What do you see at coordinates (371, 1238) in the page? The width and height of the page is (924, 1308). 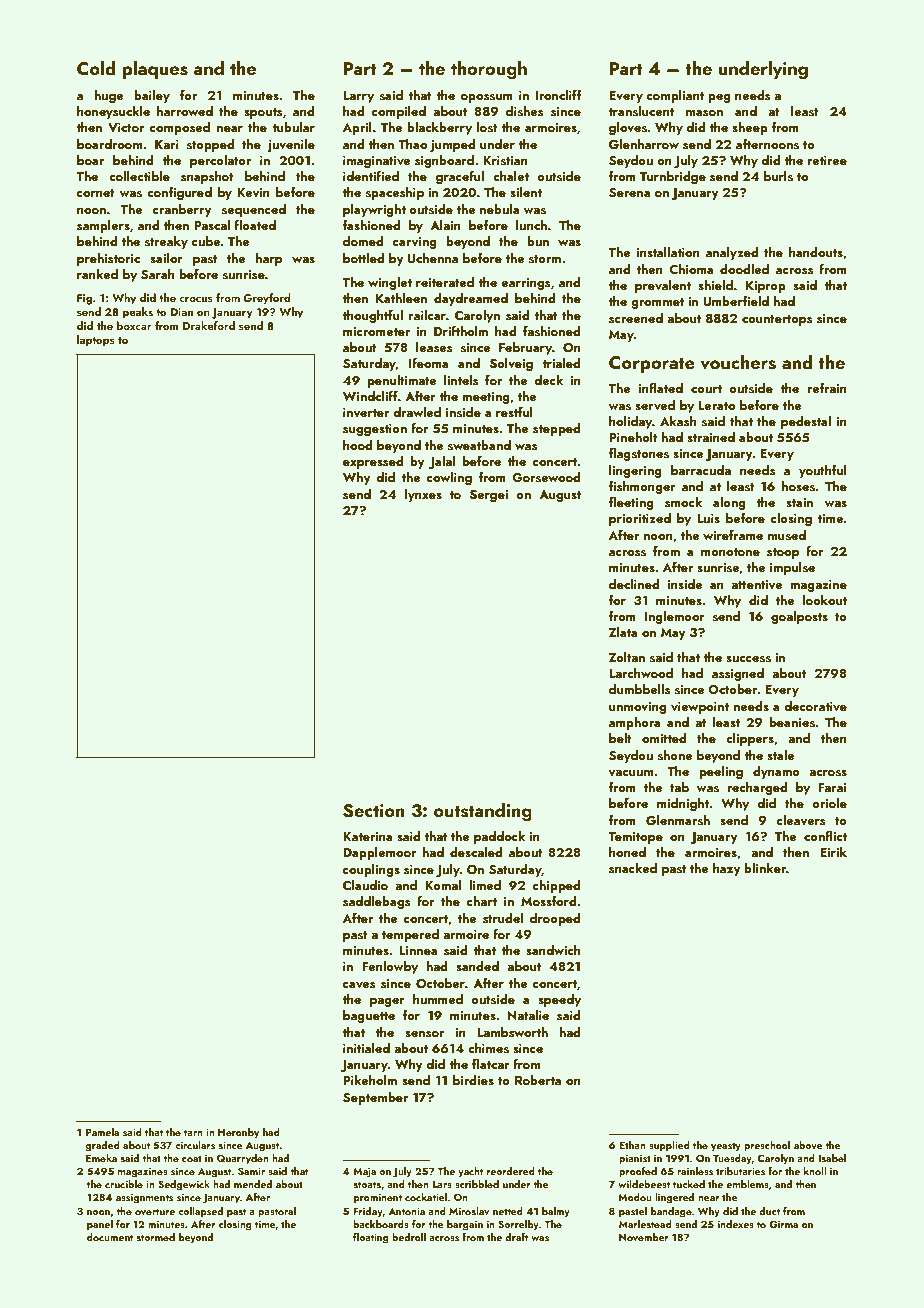 I see `floating` at bounding box center [371, 1238].
